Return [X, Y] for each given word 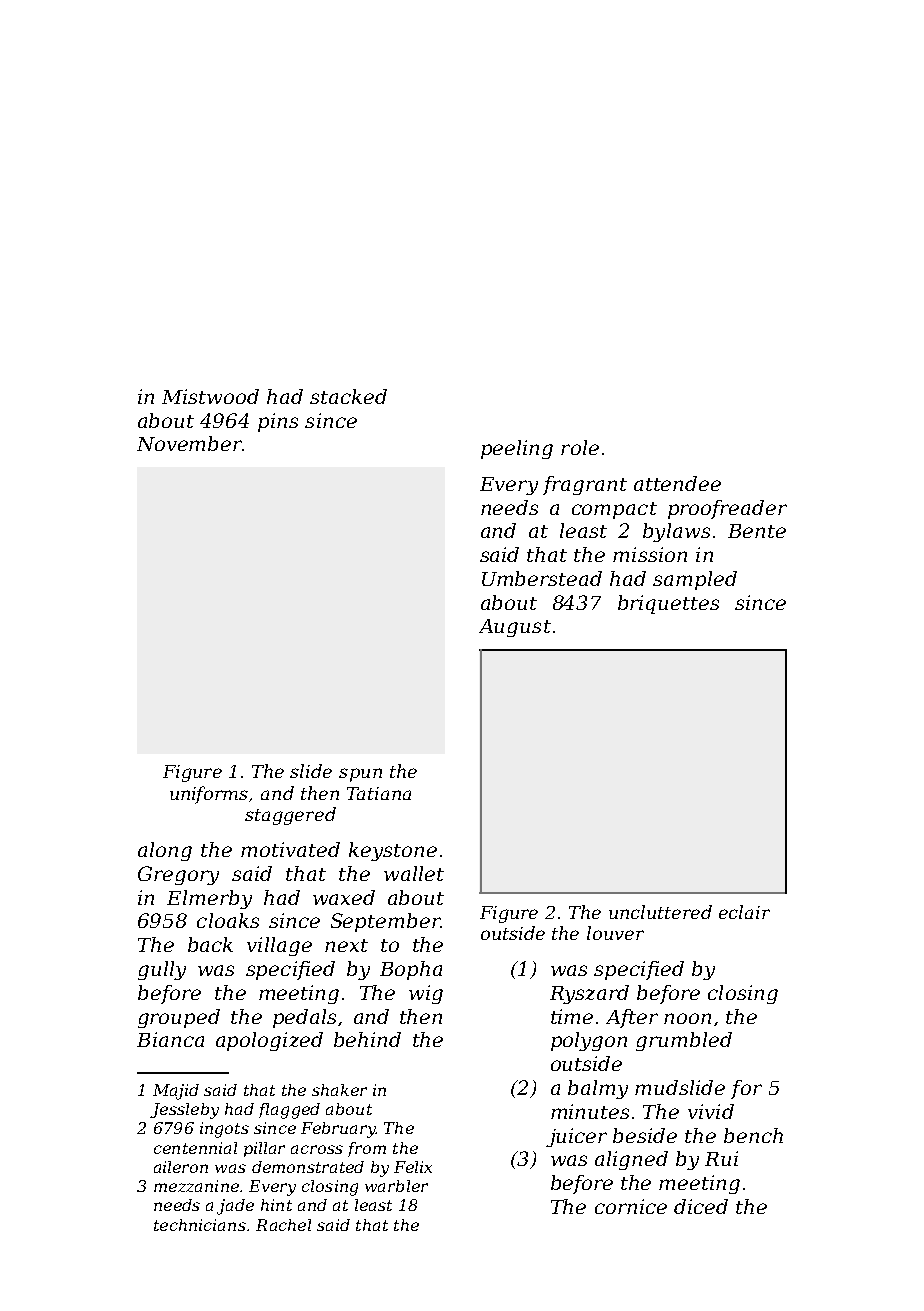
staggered [290, 816]
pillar [264, 1149]
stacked [348, 396]
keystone [393, 851]
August [515, 628]
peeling [517, 449]
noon [687, 1018]
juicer [576, 1137]
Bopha [411, 970]
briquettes [668, 604]
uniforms [209, 795]
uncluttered [660, 912]
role [580, 447]
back [210, 944]
